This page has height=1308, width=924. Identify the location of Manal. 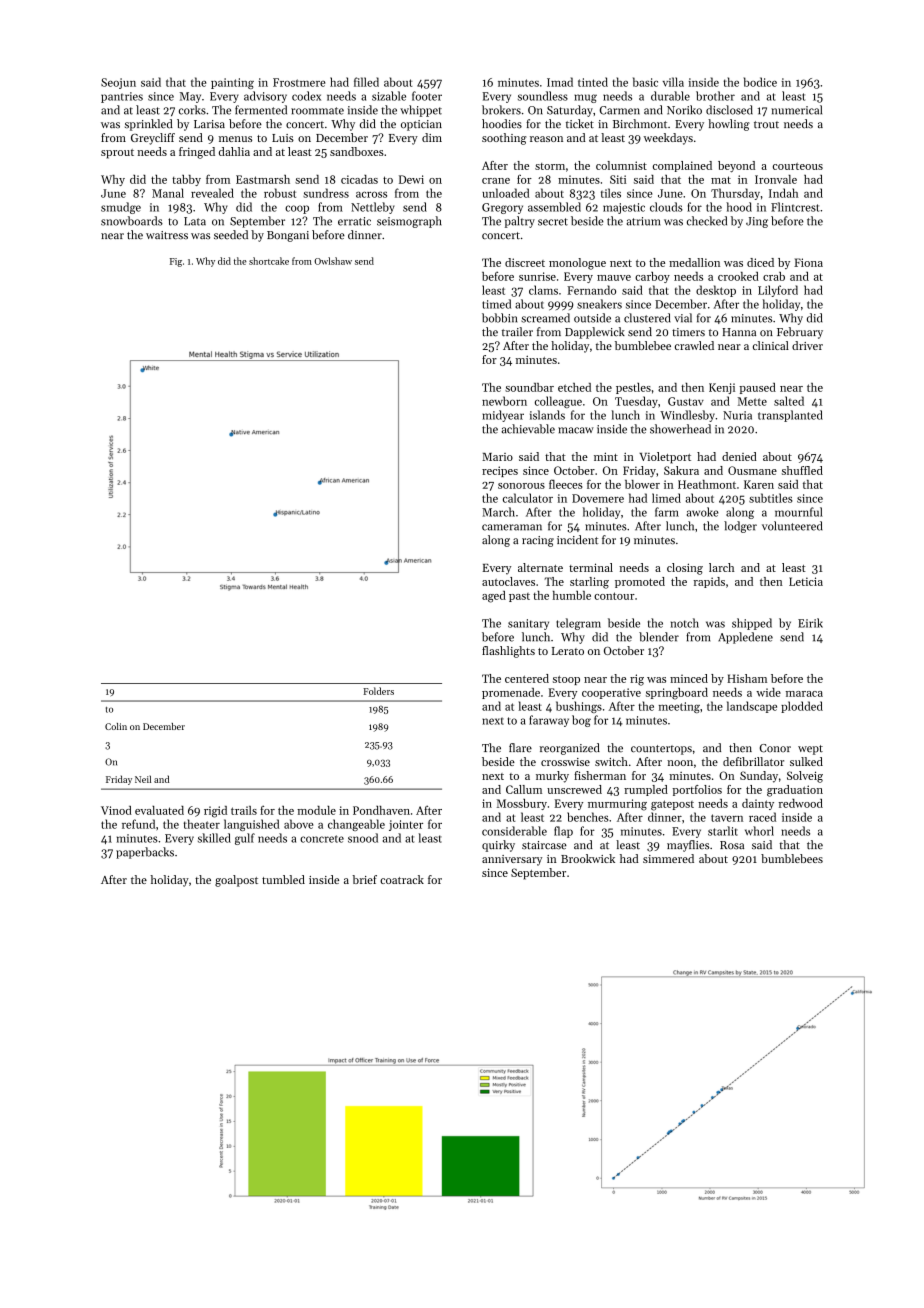
(168, 193).
